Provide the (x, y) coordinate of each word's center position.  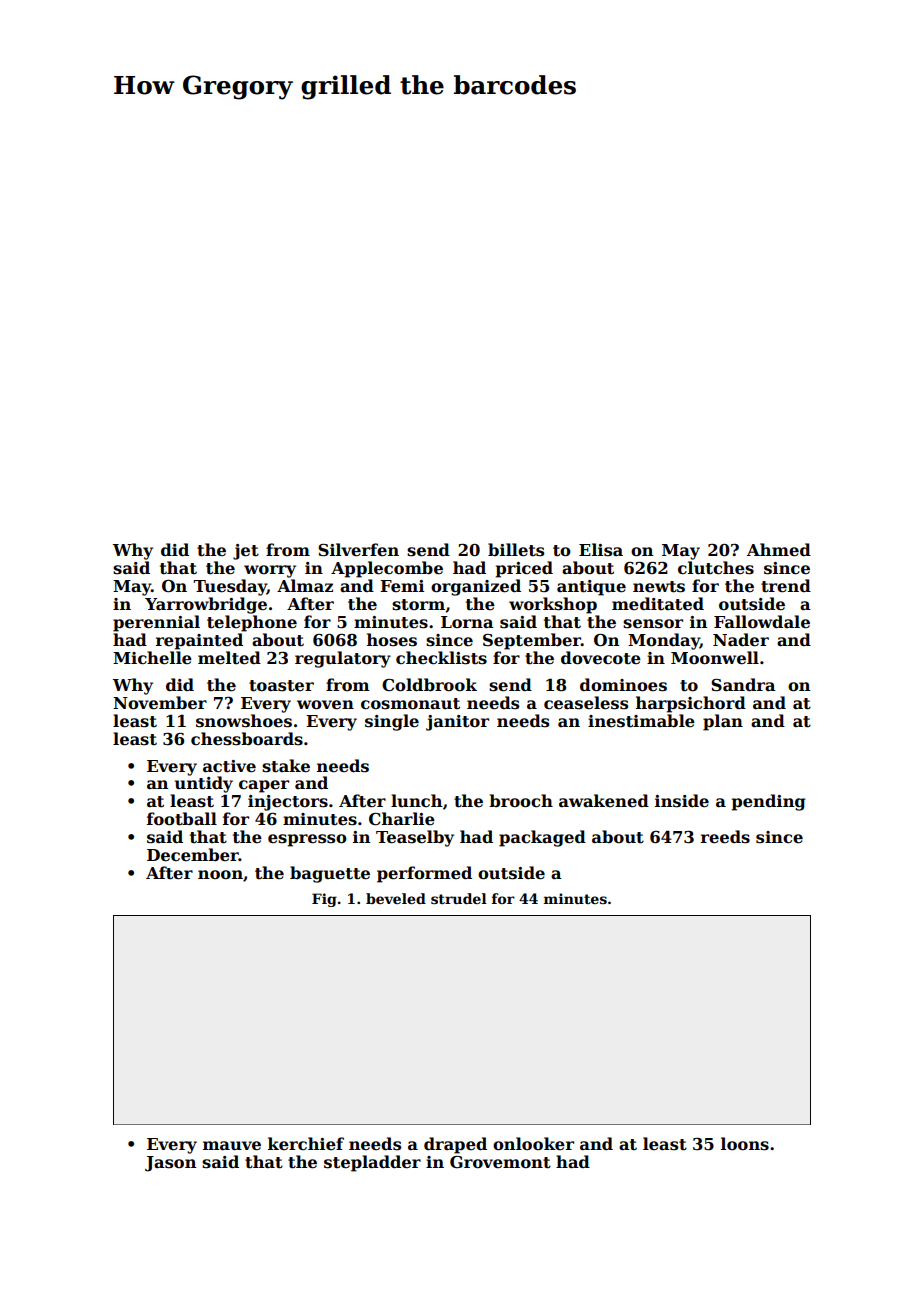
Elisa (601, 550)
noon (220, 875)
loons (745, 1144)
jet (246, 552)
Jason (170, 1164)
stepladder (372, 1163)
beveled (396, 898)
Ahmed (779, 550)
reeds (725, 837)
